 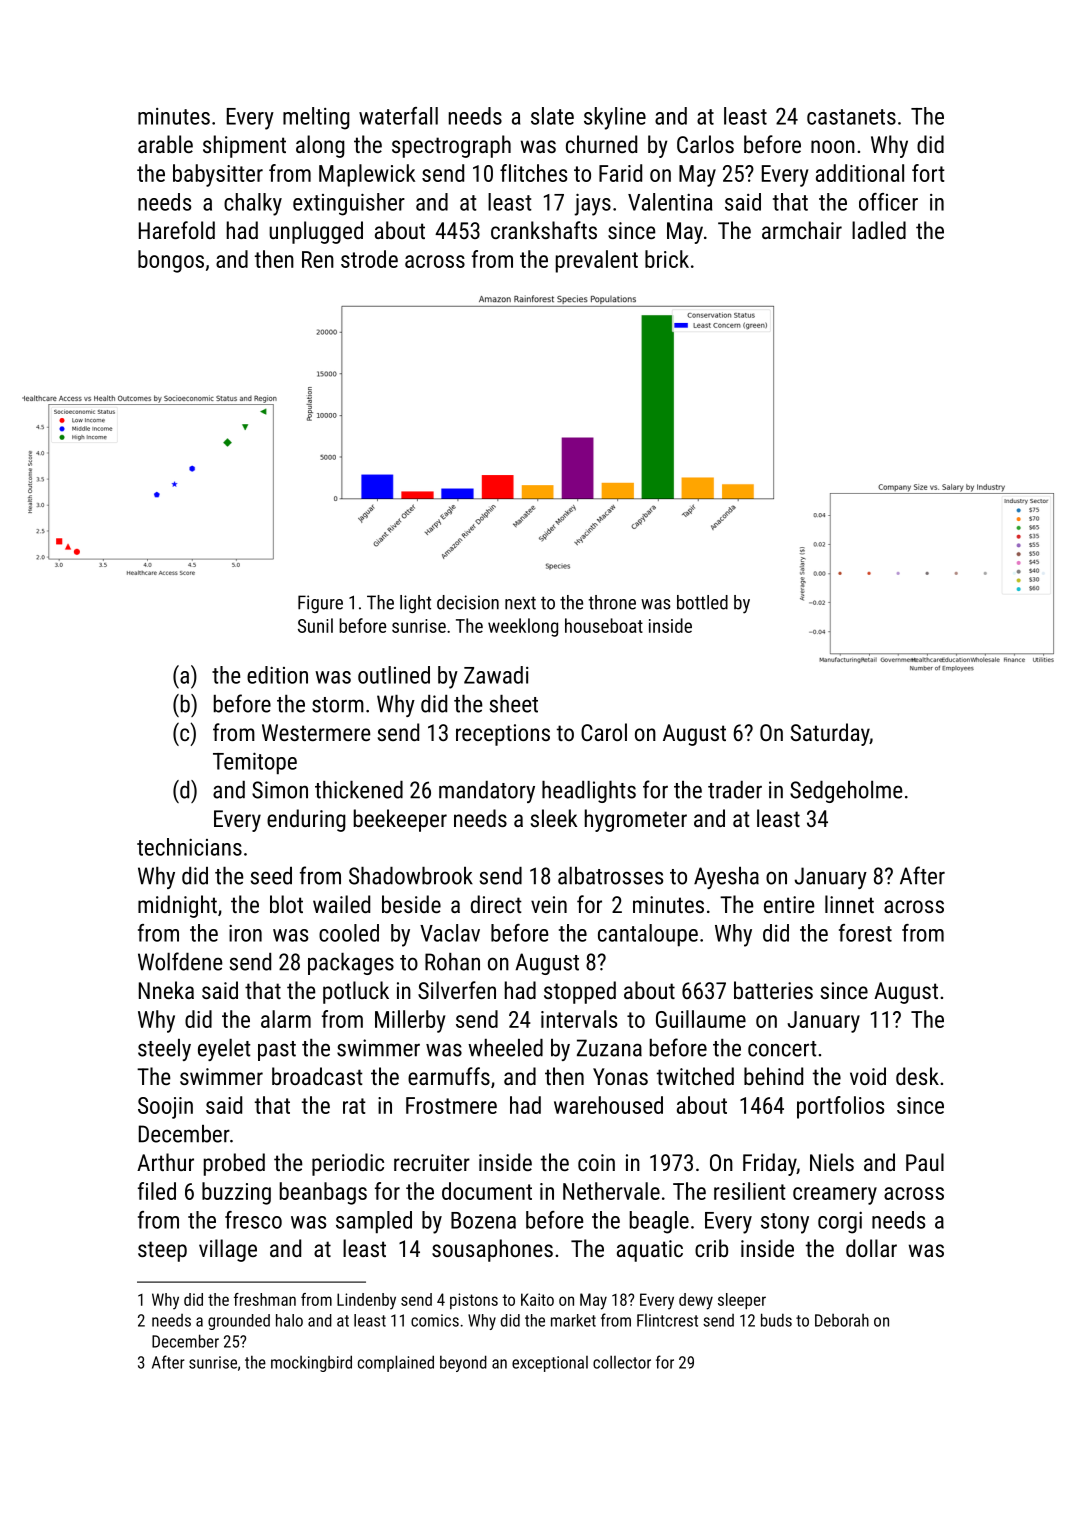 What do you see at coordinates (846, 792) in the page?
I see `Sedgeholme` at bounding box center [846, 792].
